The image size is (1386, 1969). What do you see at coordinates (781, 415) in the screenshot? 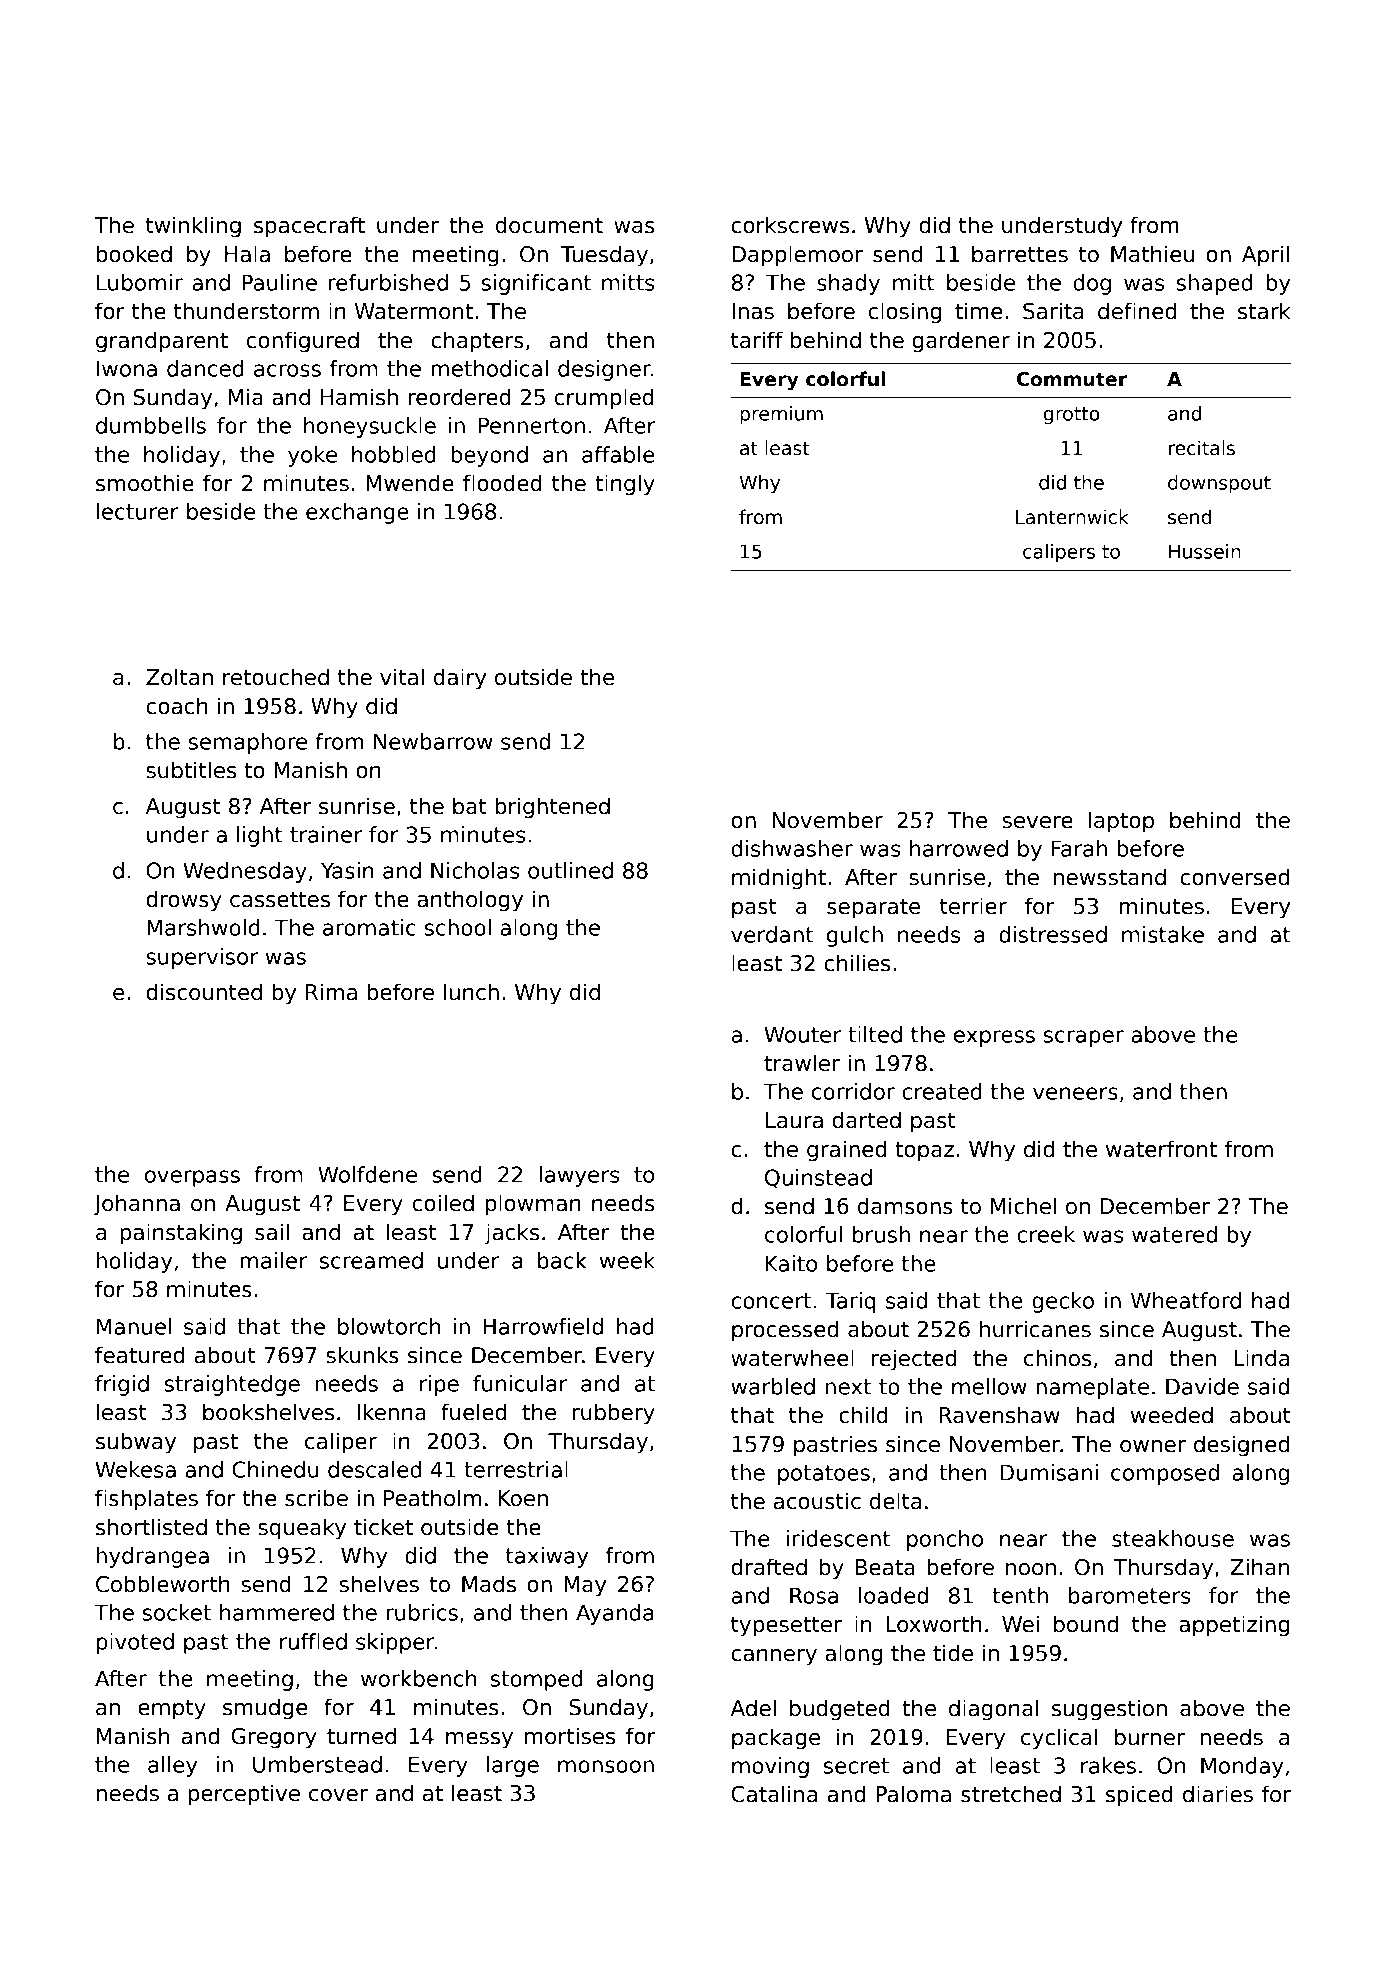
I see `premium` at bounding box center [781, 415].
